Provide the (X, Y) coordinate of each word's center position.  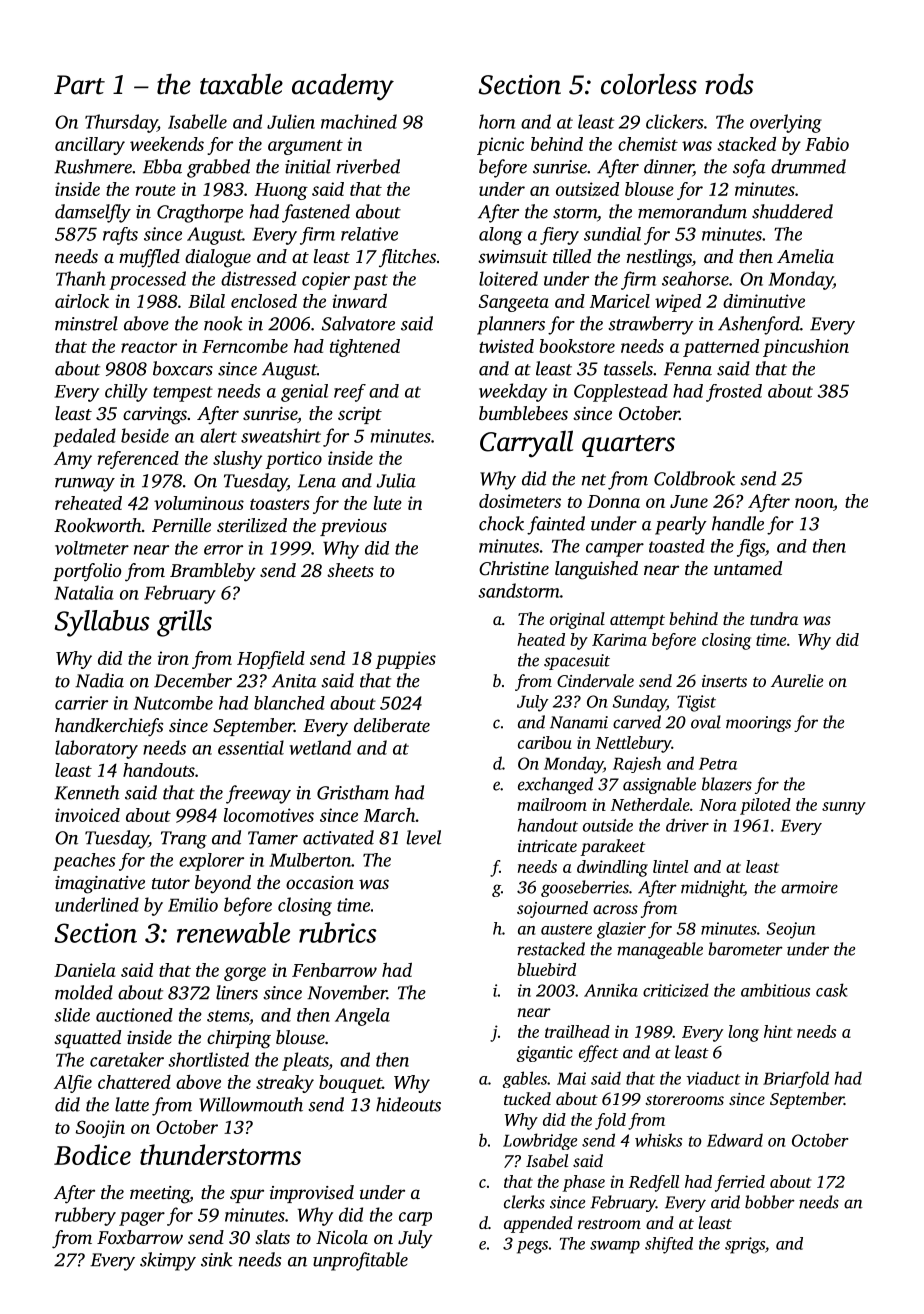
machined (359, 121)
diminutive (764, 301)
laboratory (96, 749)
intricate (547, 846)
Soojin (100, 1129)
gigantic (545, 1054)
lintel (670, 866)
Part (79, 85)
